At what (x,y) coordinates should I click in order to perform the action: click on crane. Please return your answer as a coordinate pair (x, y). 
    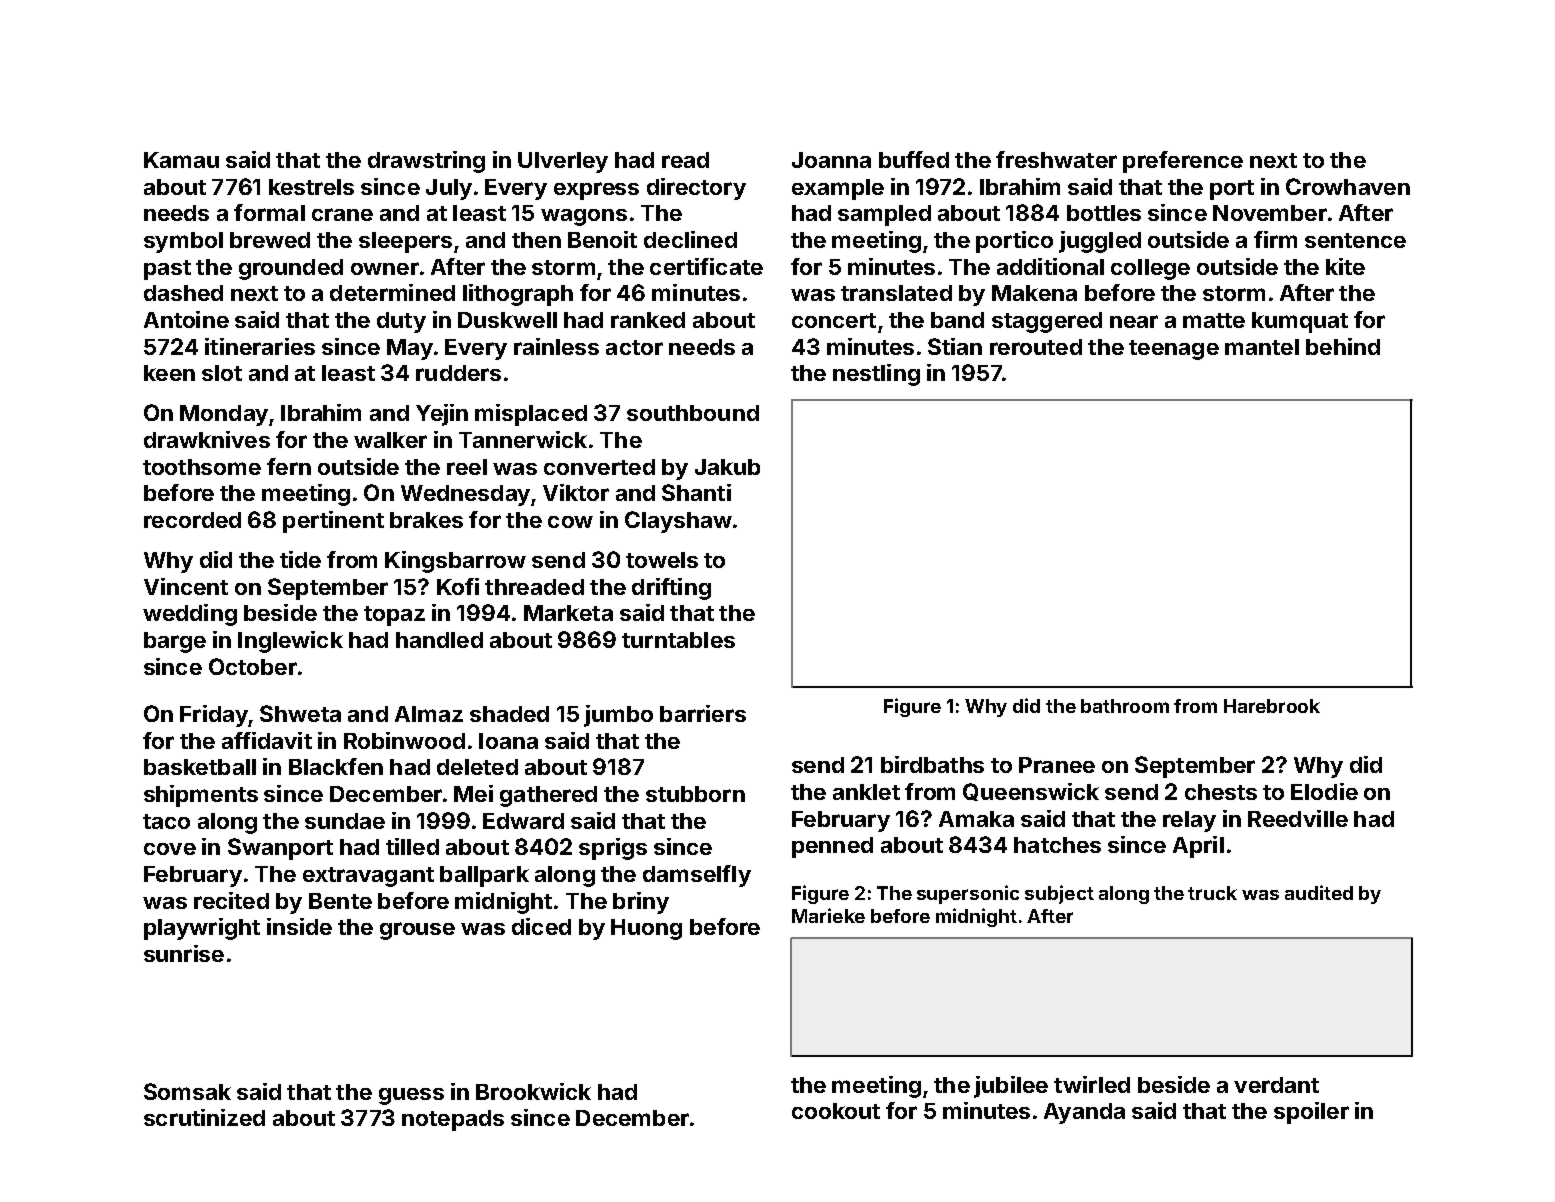
    Looking at the image, I should click on (342, 214).
